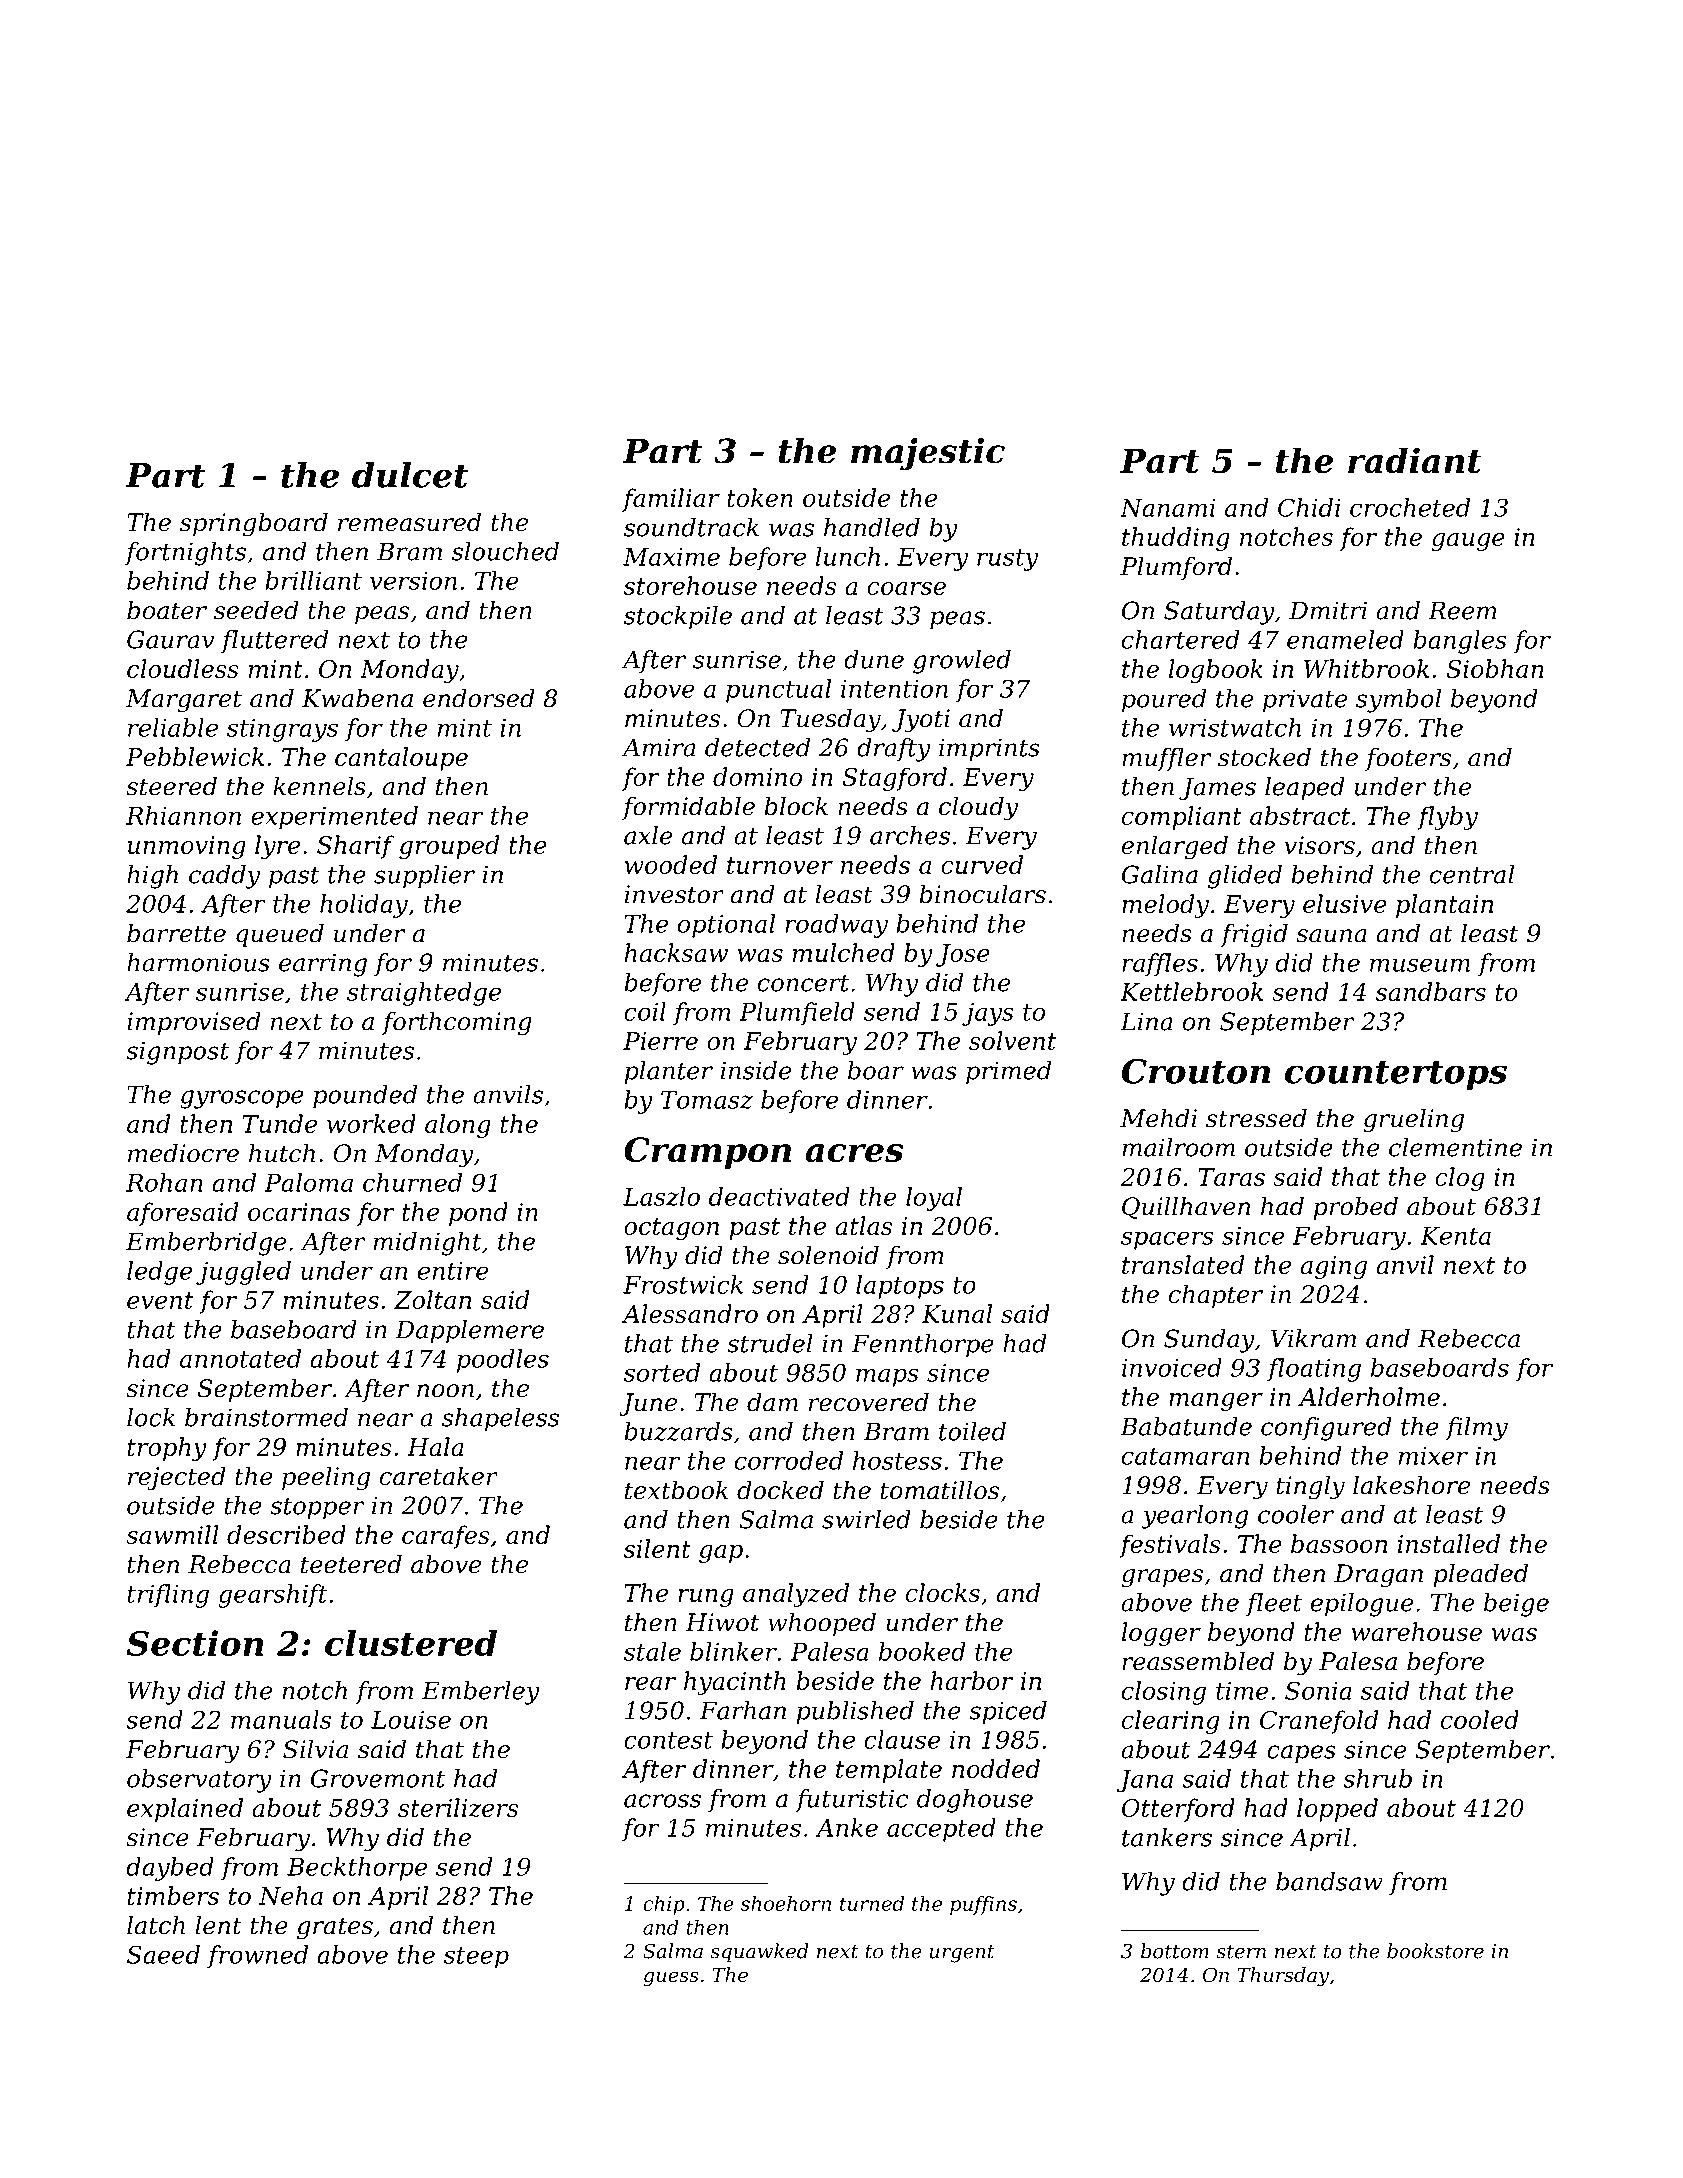 The image size is (1683, 2178). Describe the element at coordinates (1175, 1951) in the screenshot. I see `bottom` at that location.
